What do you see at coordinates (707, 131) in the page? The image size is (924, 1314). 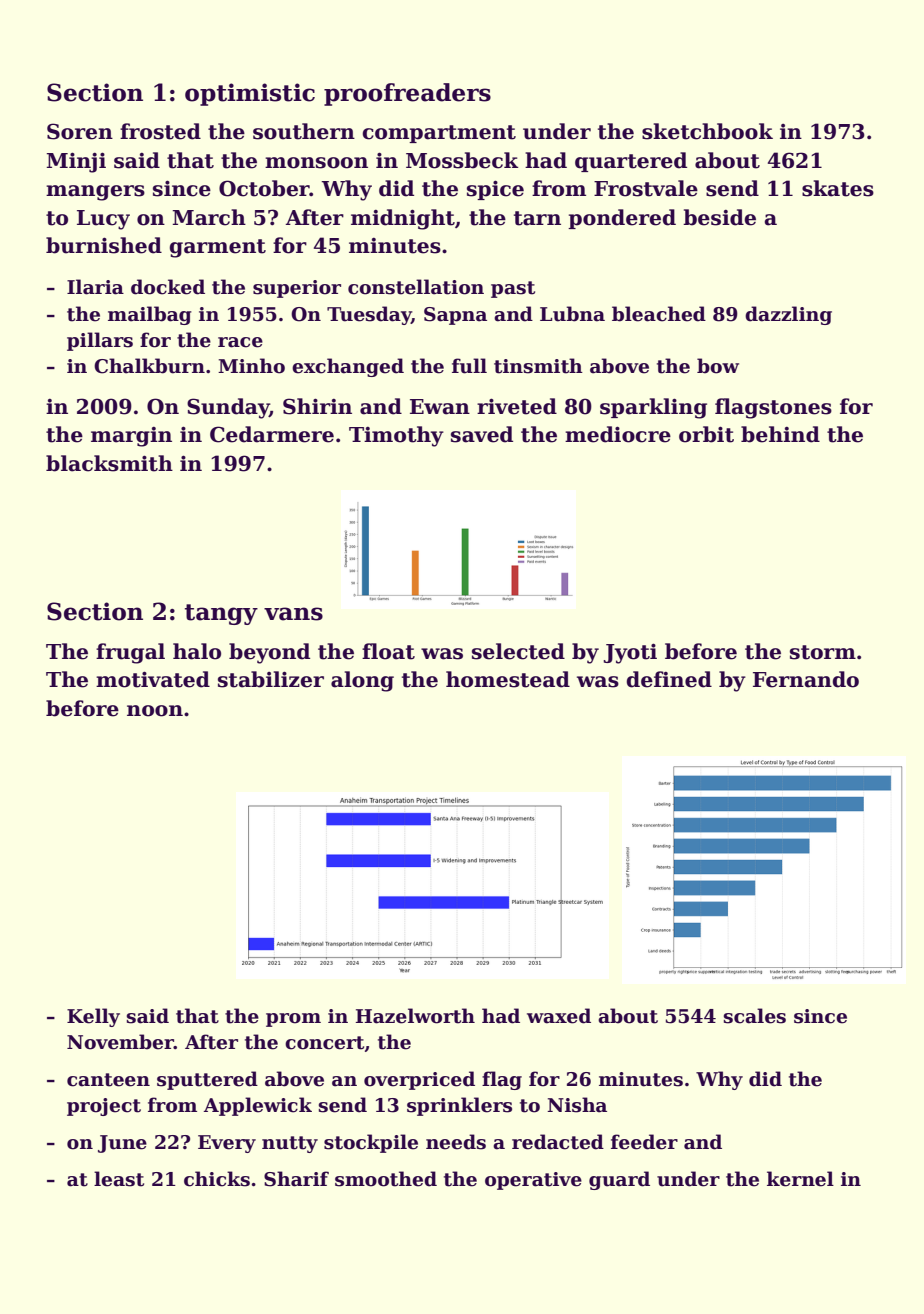 I see `sketchbook` at bounding box center [707, 131].
